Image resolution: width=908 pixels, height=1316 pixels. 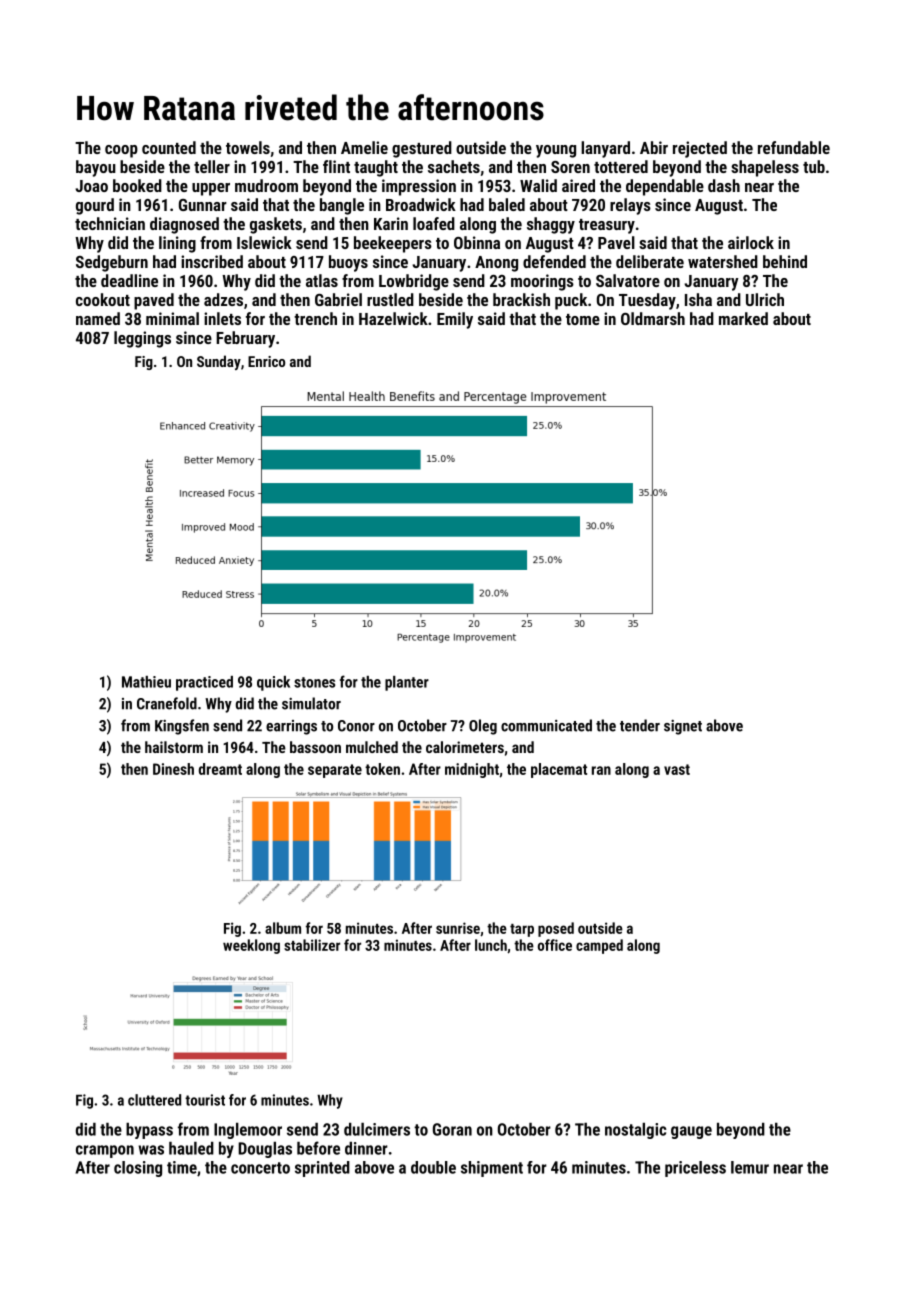 What do you see at coordinates (96, 168) in the screenshot?
I see `bayou` at bounding box center [96, 168].
